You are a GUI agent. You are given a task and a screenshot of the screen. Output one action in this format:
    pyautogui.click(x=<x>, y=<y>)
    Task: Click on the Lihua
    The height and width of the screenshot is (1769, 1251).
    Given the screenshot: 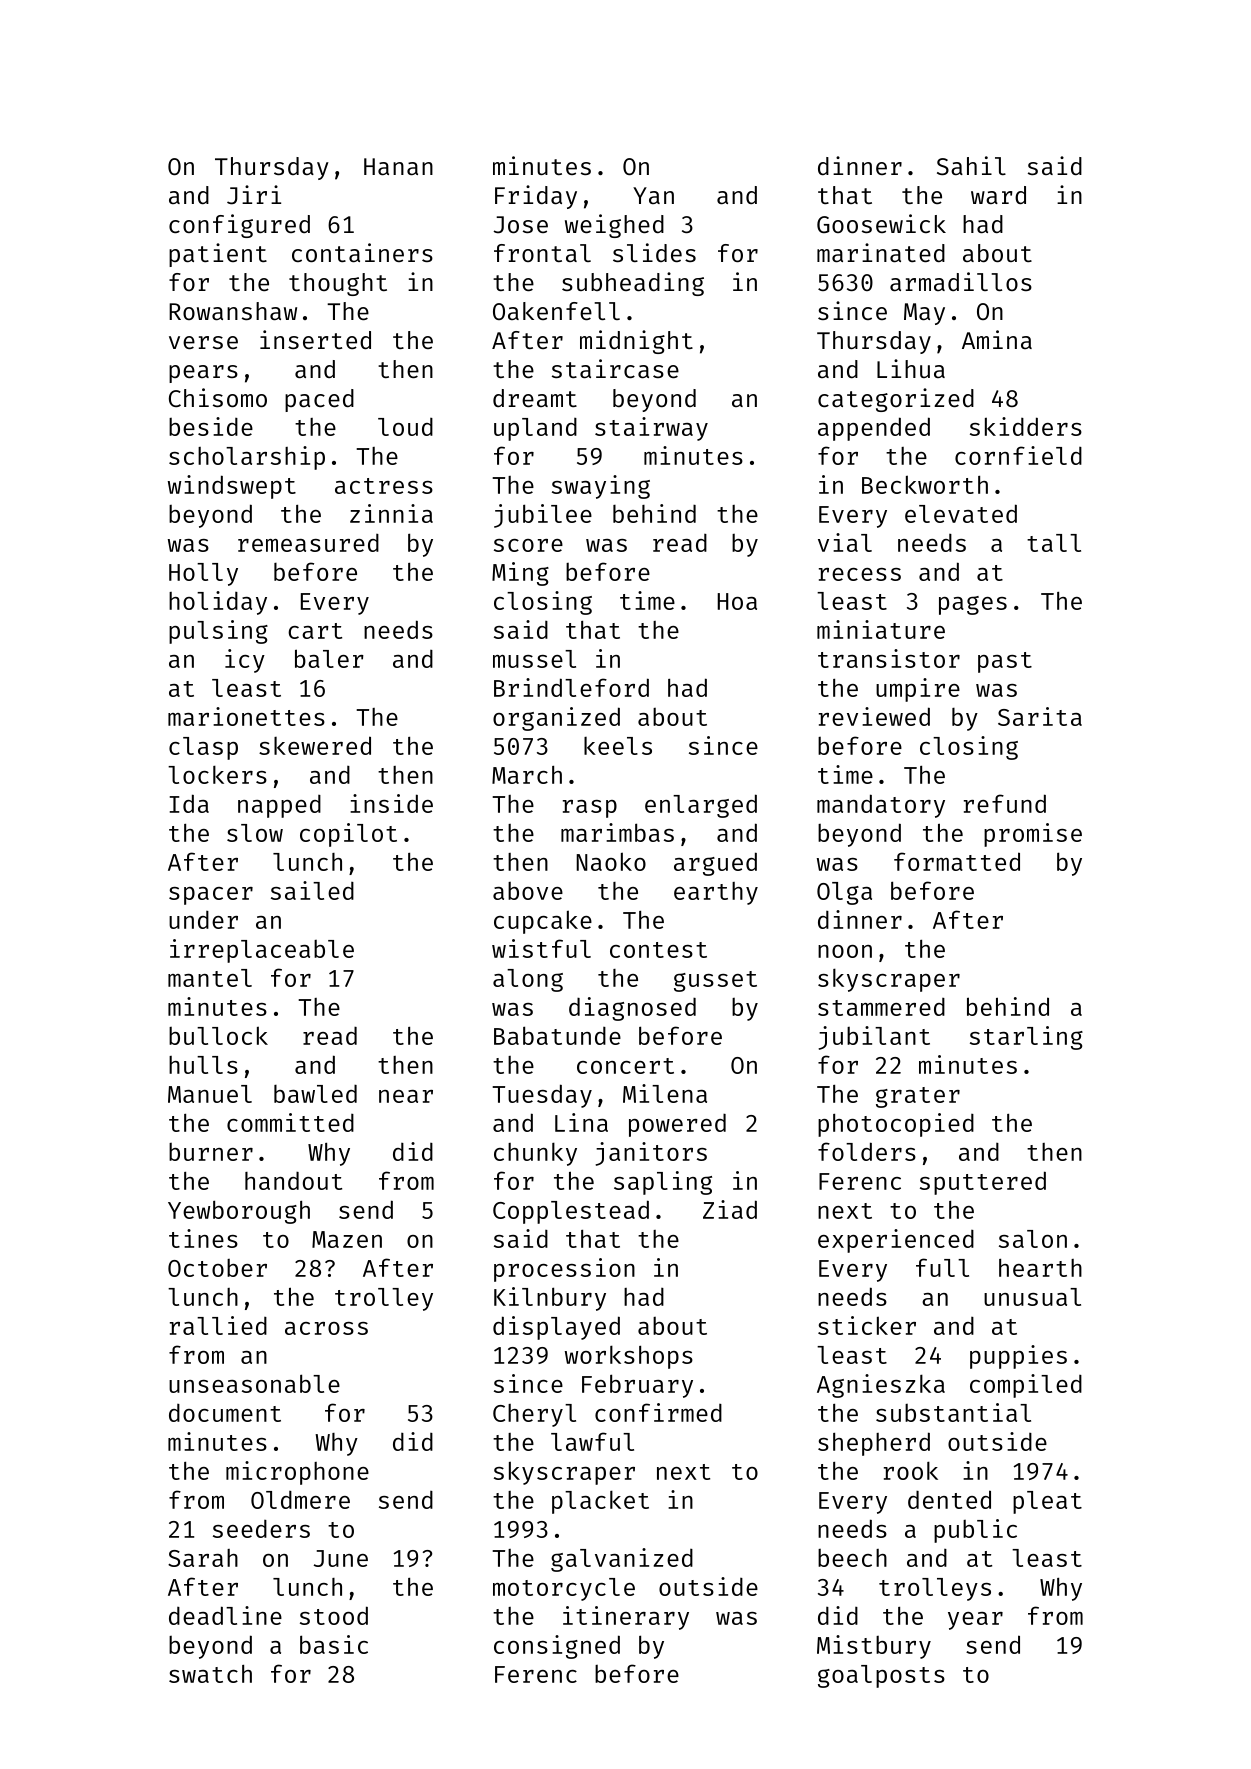 What is the action you would take?
    pyautogui.click(x=911, y=368)
